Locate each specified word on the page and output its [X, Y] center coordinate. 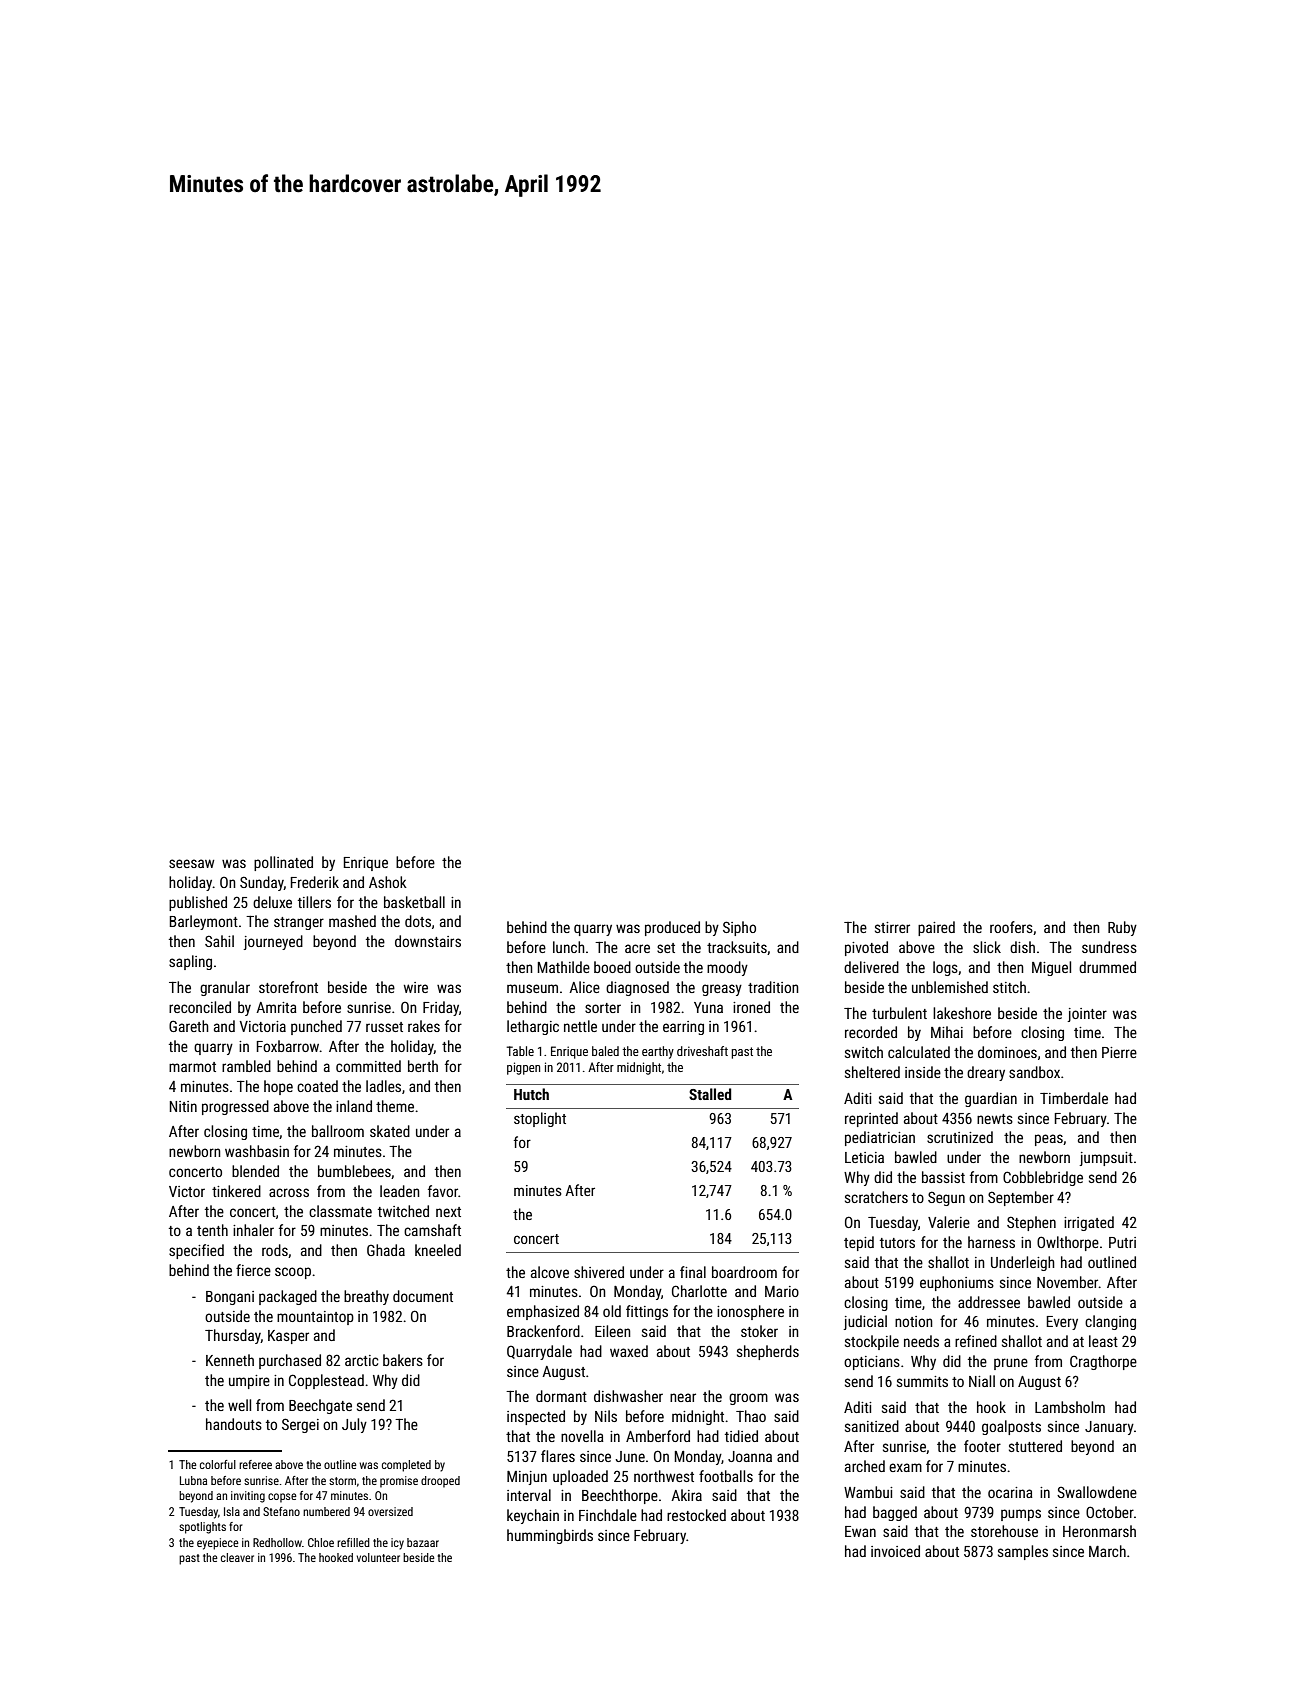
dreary [986, 1073]
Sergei [300, 1425]
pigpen [523, 1068]
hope [278, 1087]
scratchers [876, 1197]
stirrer [892, 927]
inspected [536, 1417]
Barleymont [204, 922]
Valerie [949, 1222]
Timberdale [1074, 1098]
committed [368, 1066]
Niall [982, 1381]
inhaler [253, 1230]
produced [672, 928]
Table [520, 1051]
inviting [248, 1497]
